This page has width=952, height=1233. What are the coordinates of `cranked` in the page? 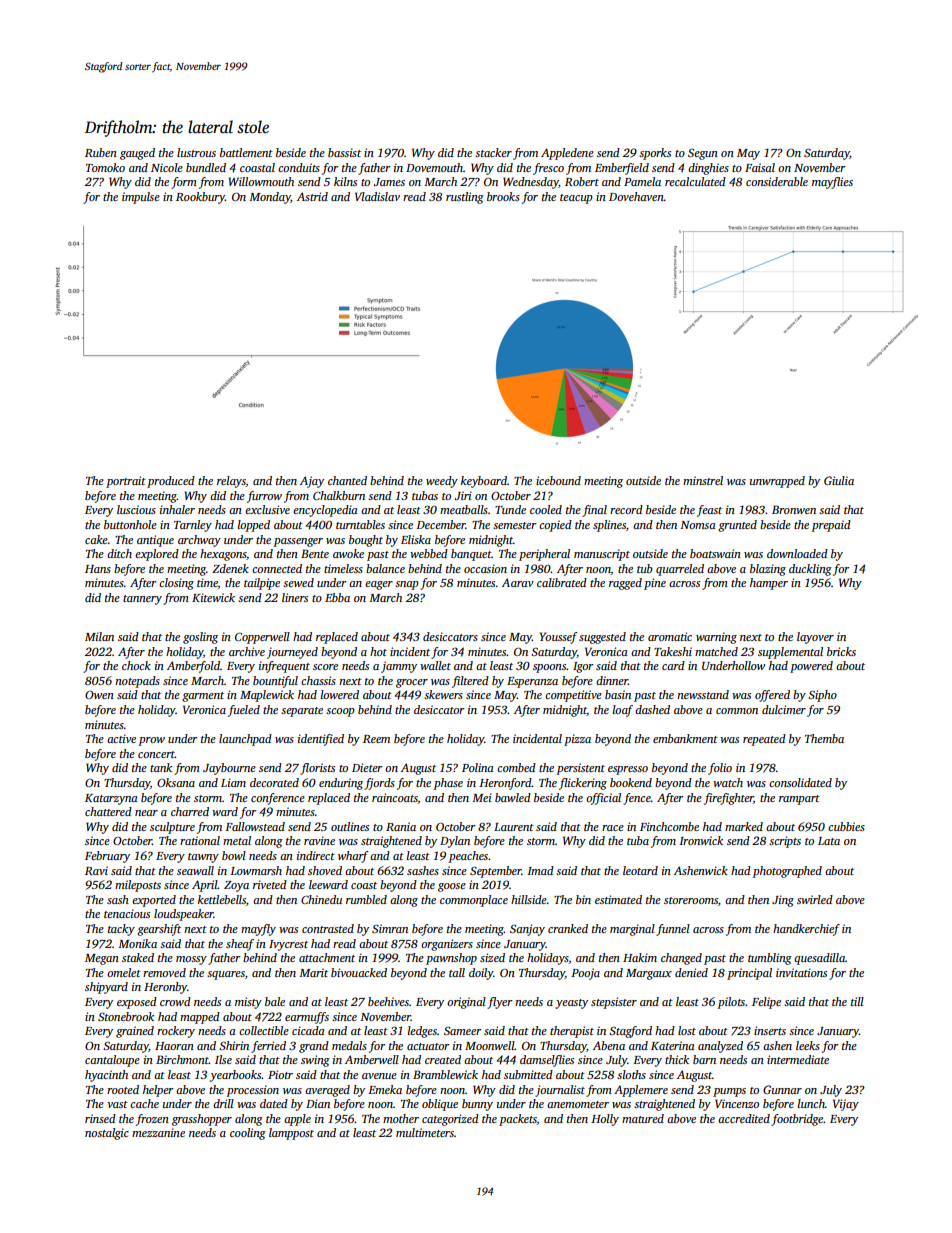 It's located at (568, 928).
